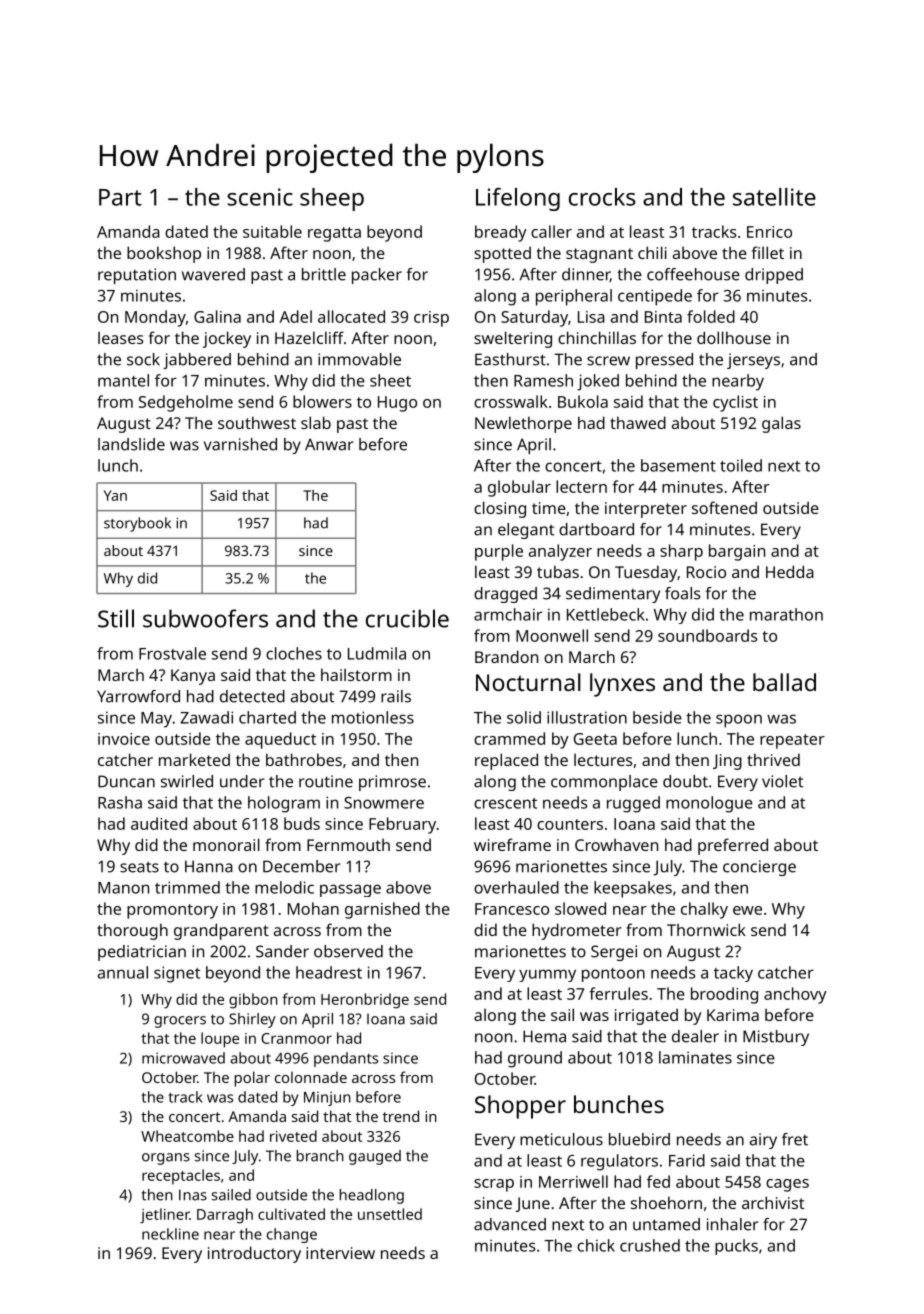 This page has width=924, height=1314. What do you see at coordinates (116, 618) in the page?
I see `Still` at bounding box center [116, 618].
